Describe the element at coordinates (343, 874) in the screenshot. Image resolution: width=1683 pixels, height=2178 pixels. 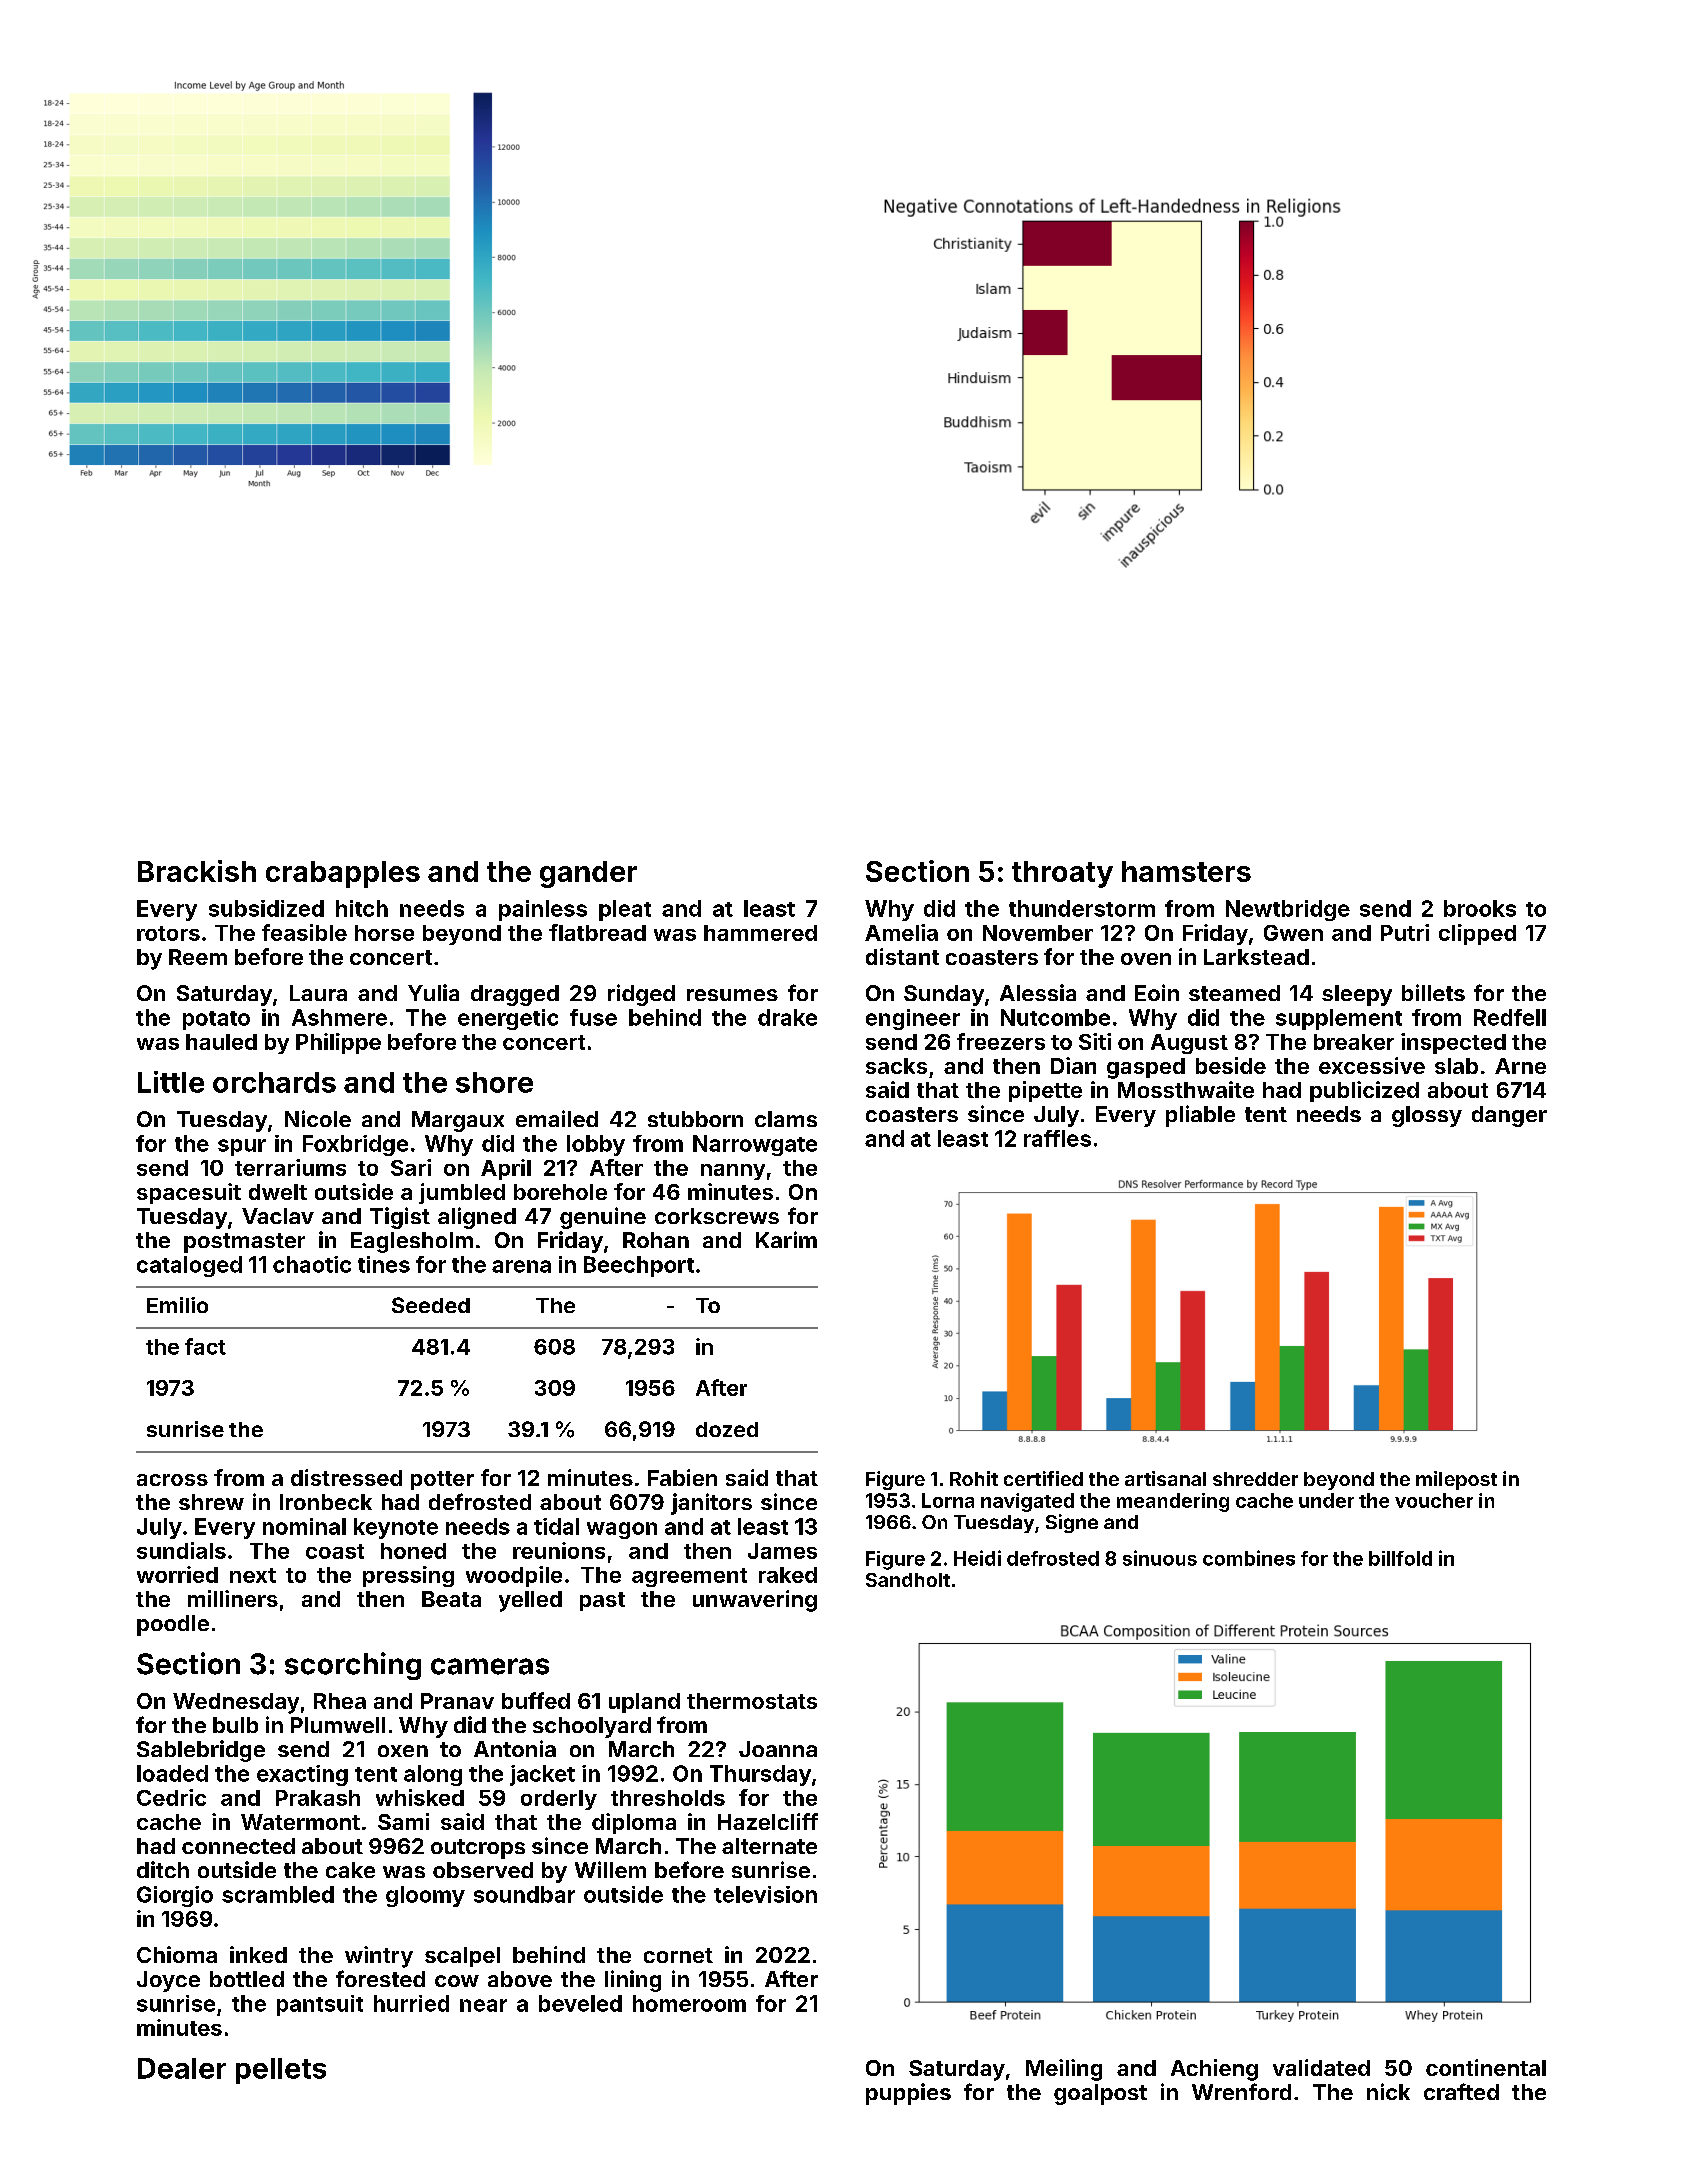
I see `crabapples` at that location.
